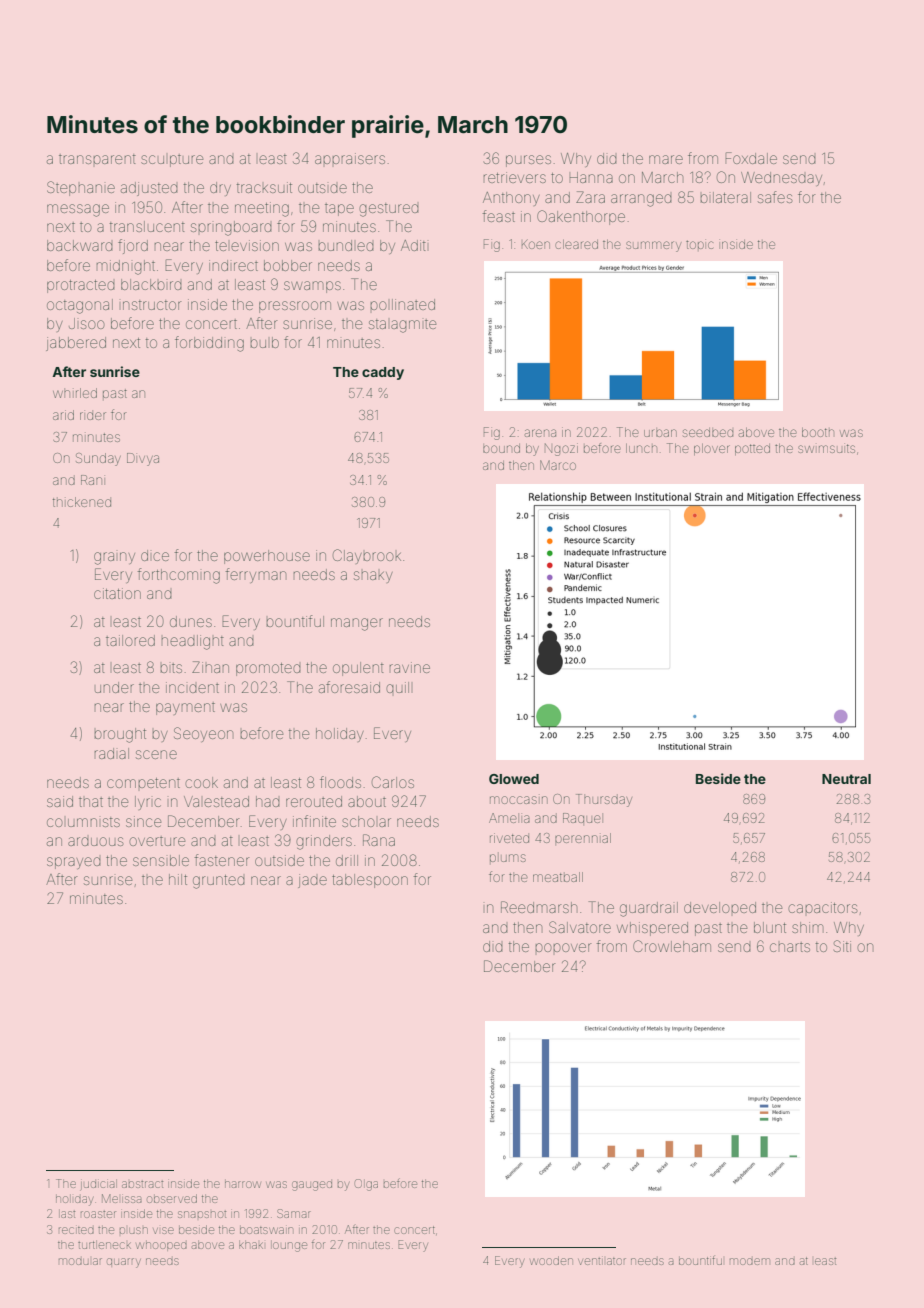 This page has height=1308, width=924. What do you see at coordinates (402, 326) in the page?
I see `stalagmite` at bounding box center [402, 326].
